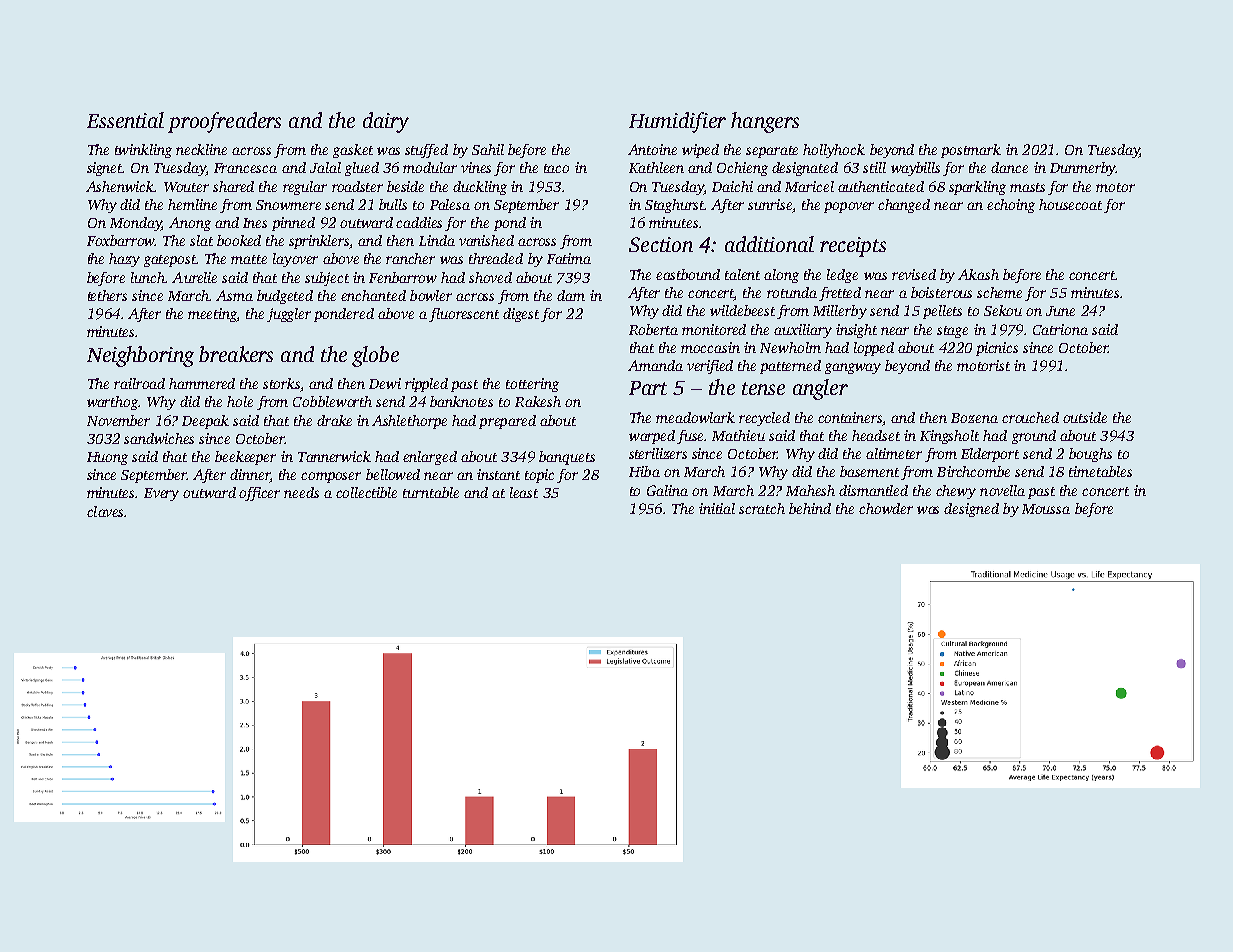 This screenshot has width=1233, height=952. What do you see at coordinates (107, 458) in the screenshot?
I see `Huong` at bounding box center [107, 458].
